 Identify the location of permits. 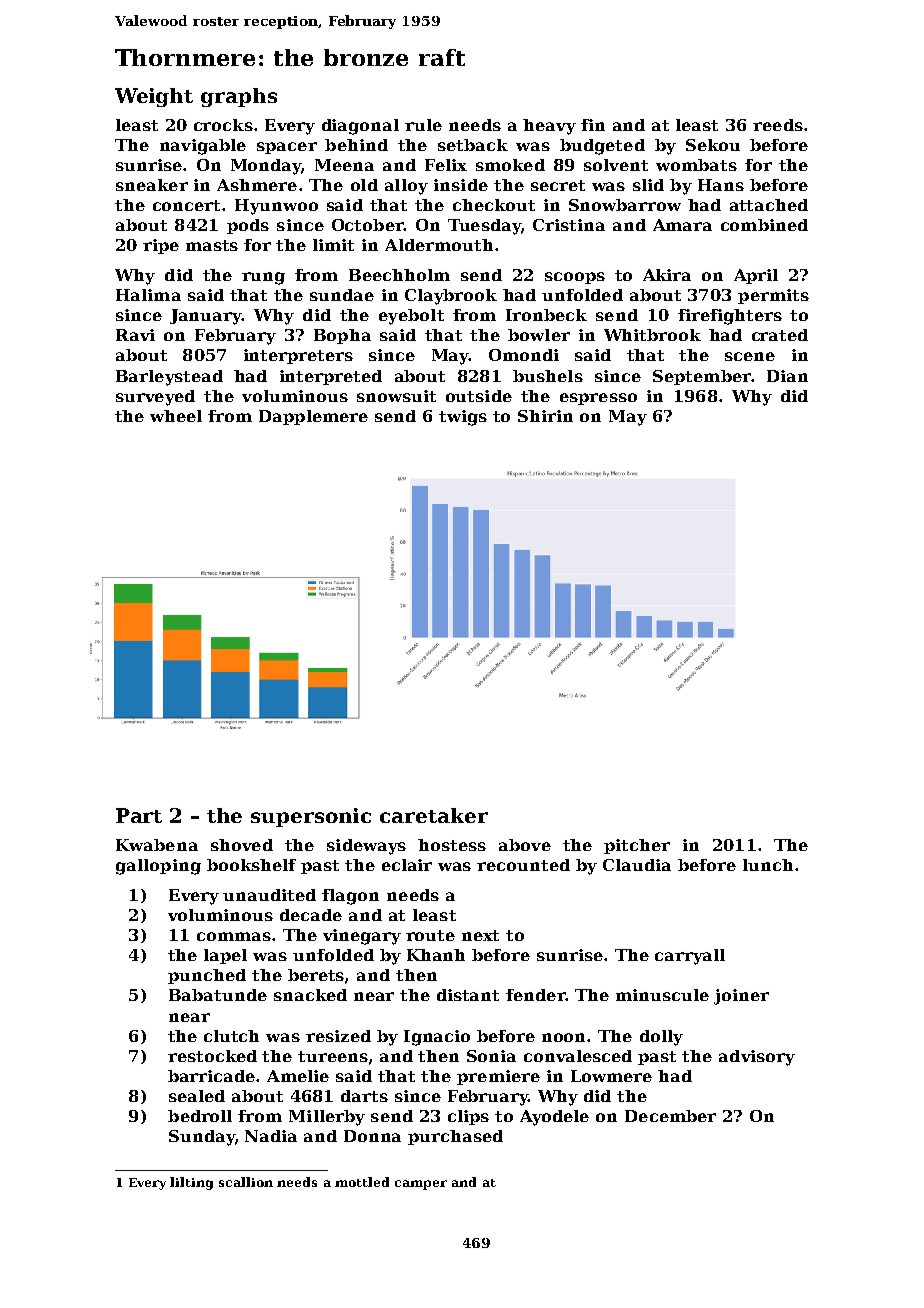
(773, 296).
